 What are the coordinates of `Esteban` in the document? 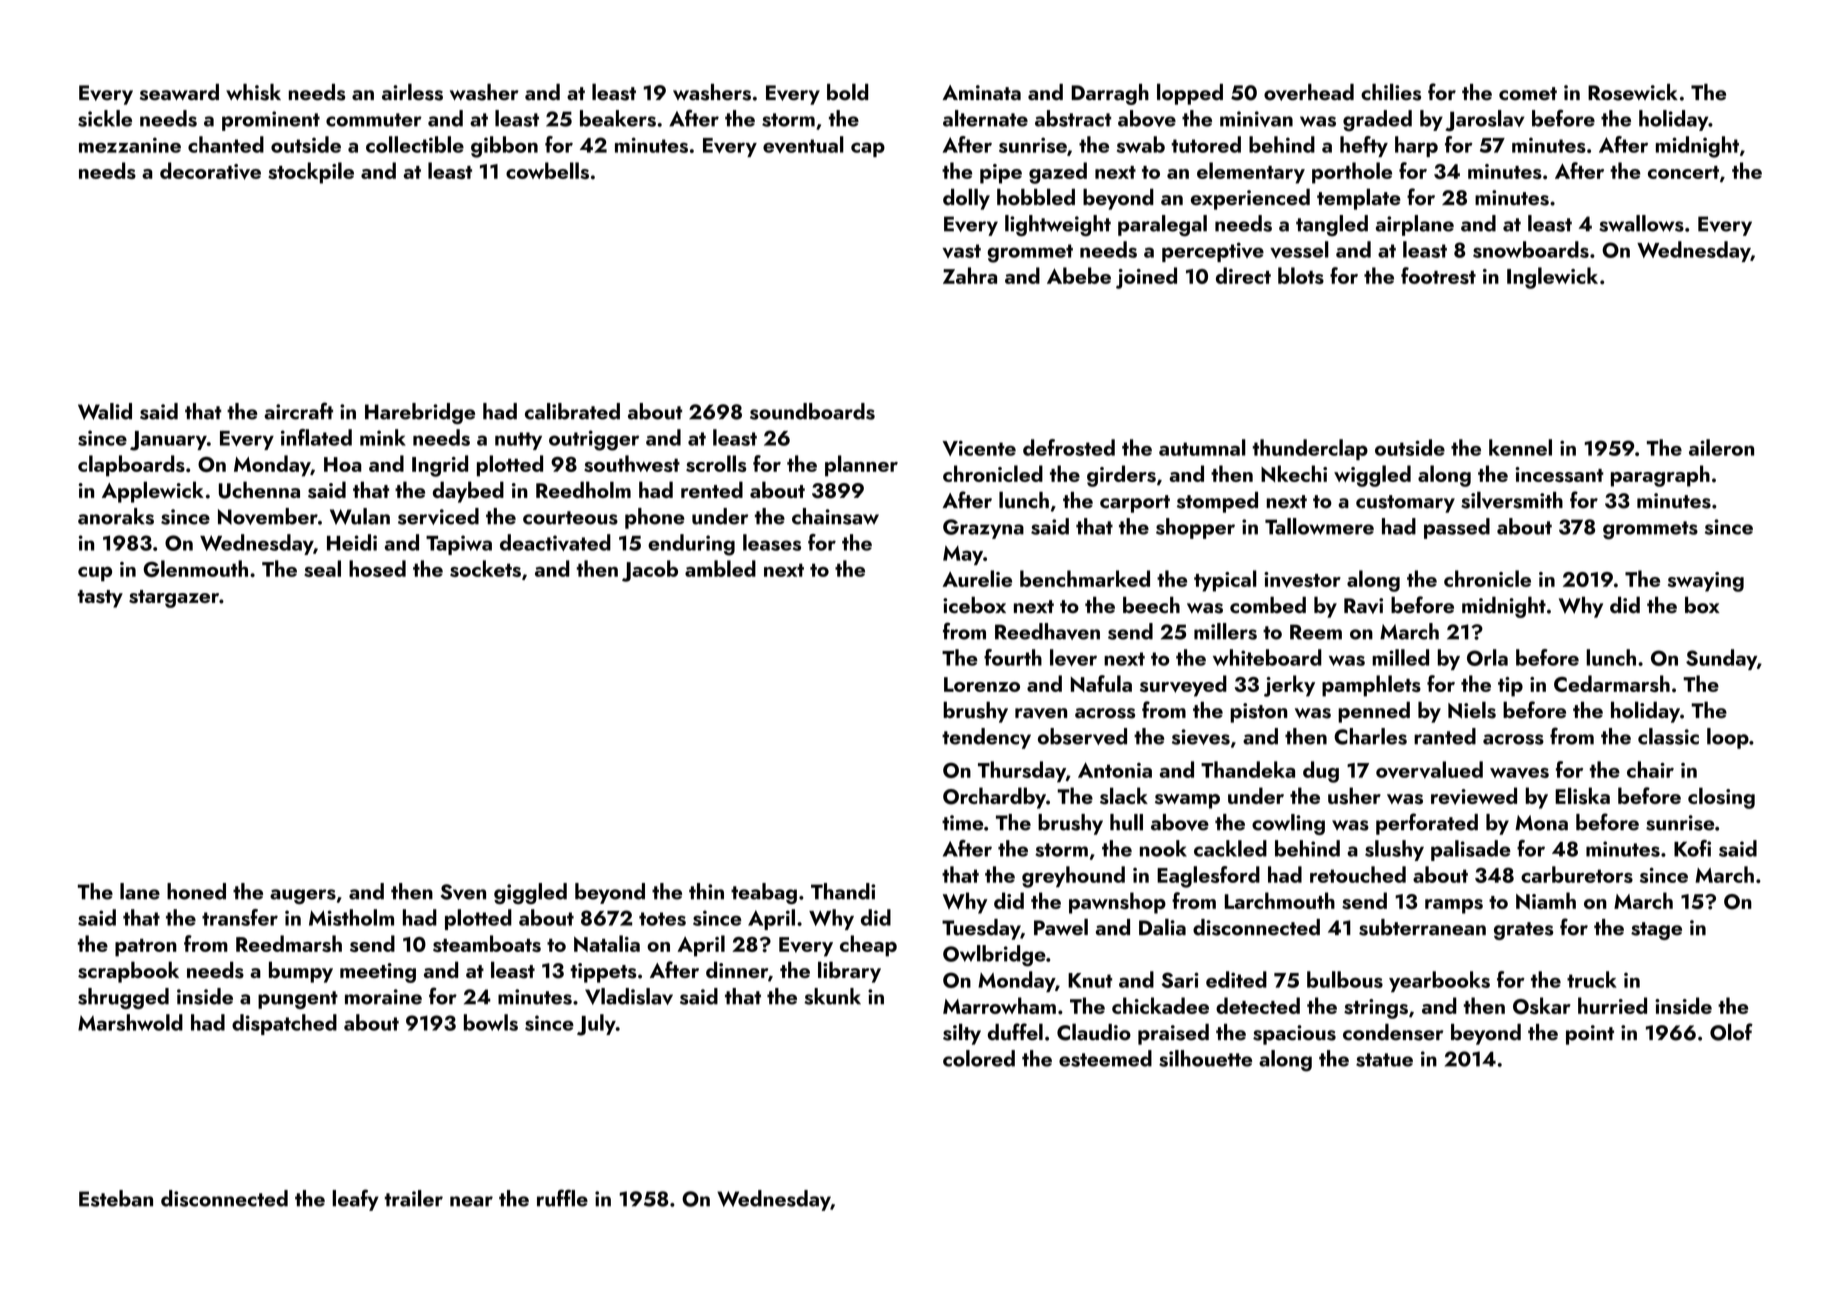 It's located at (116, 1198).
